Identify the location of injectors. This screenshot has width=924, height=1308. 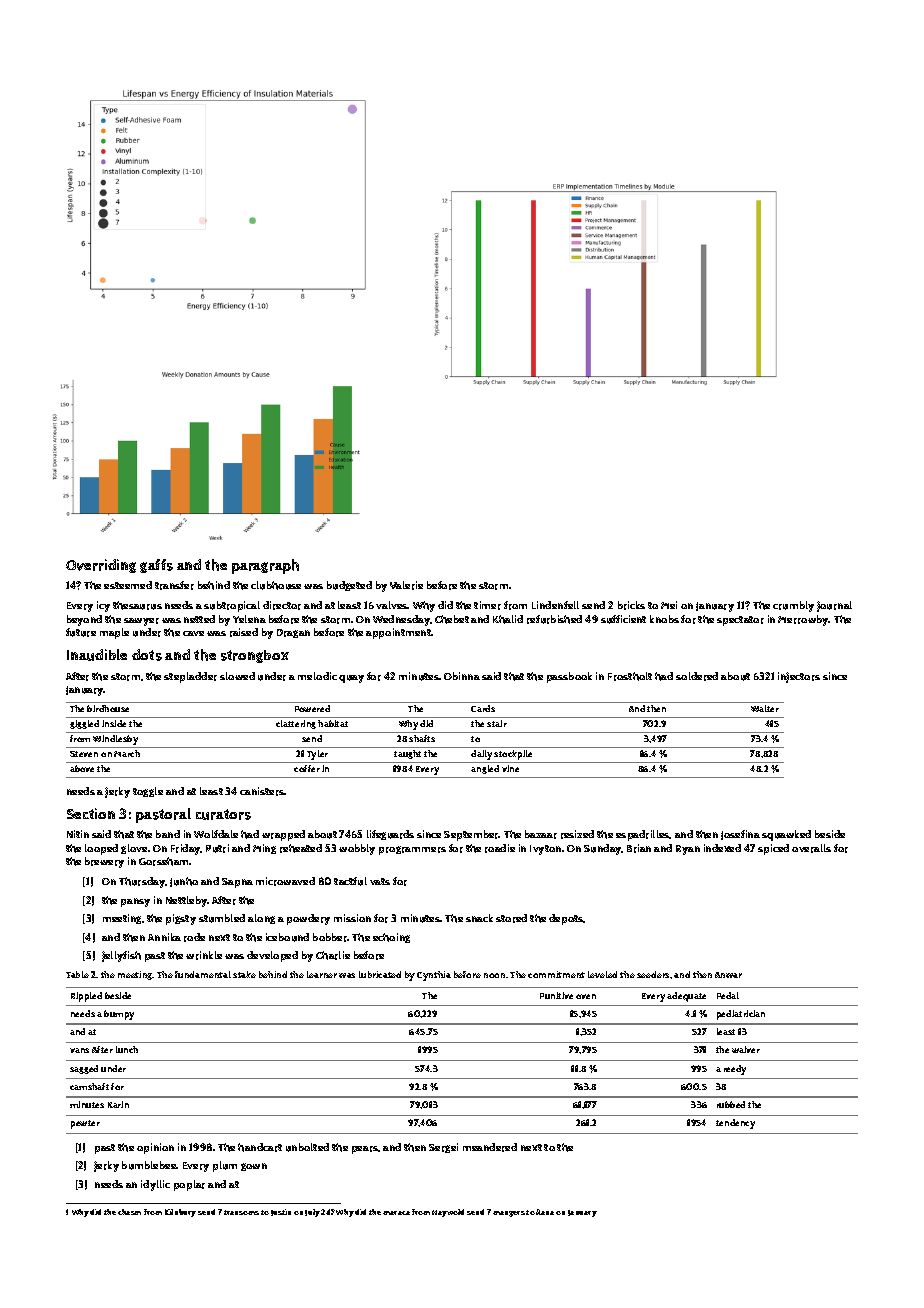
(799, 677).
